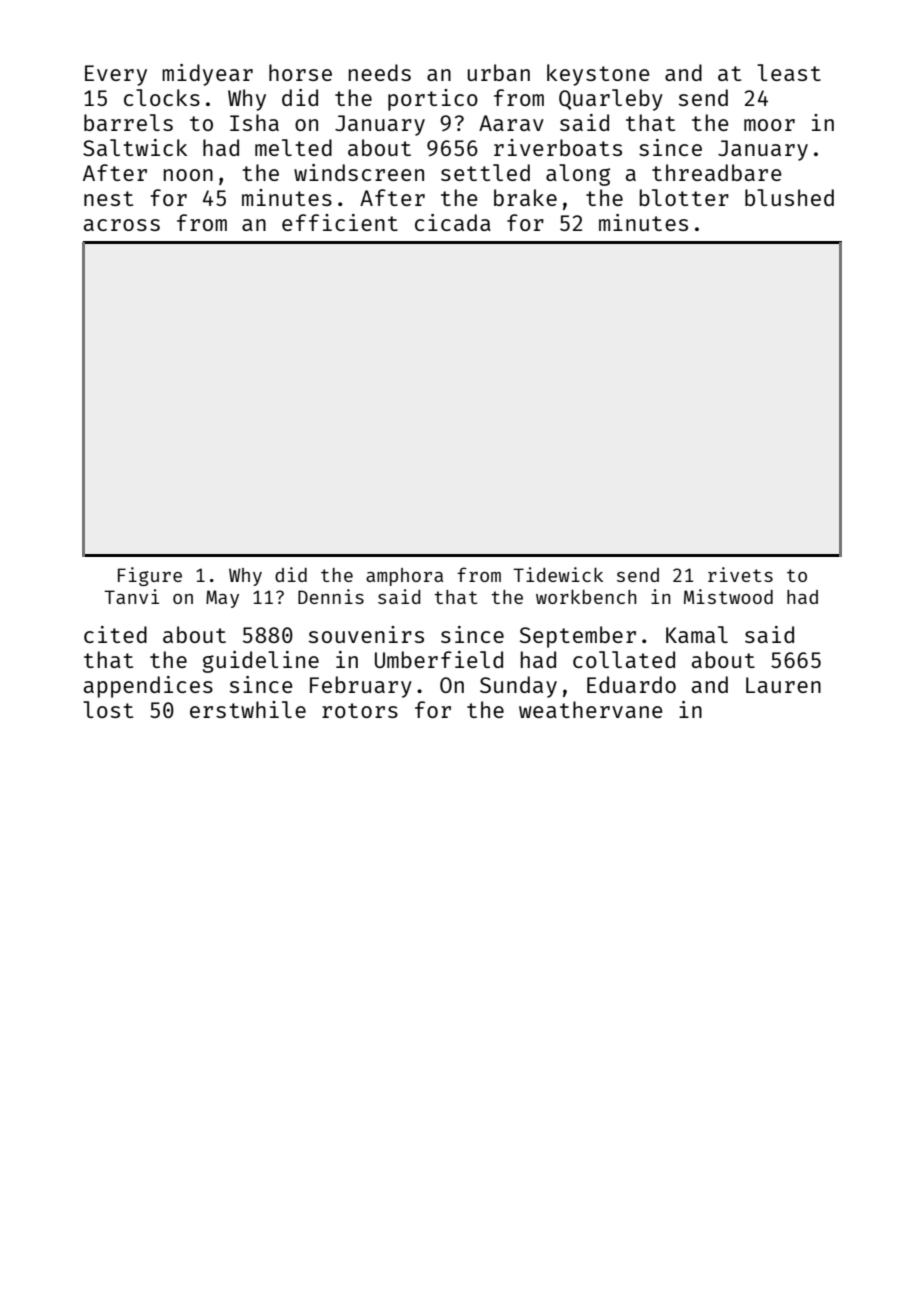 The height and width of the screenshot is (1311, 924). What do you see at coordinates (591, 709) in the screenshot?
I see `weathervane` at bounding box center [591, 709].
